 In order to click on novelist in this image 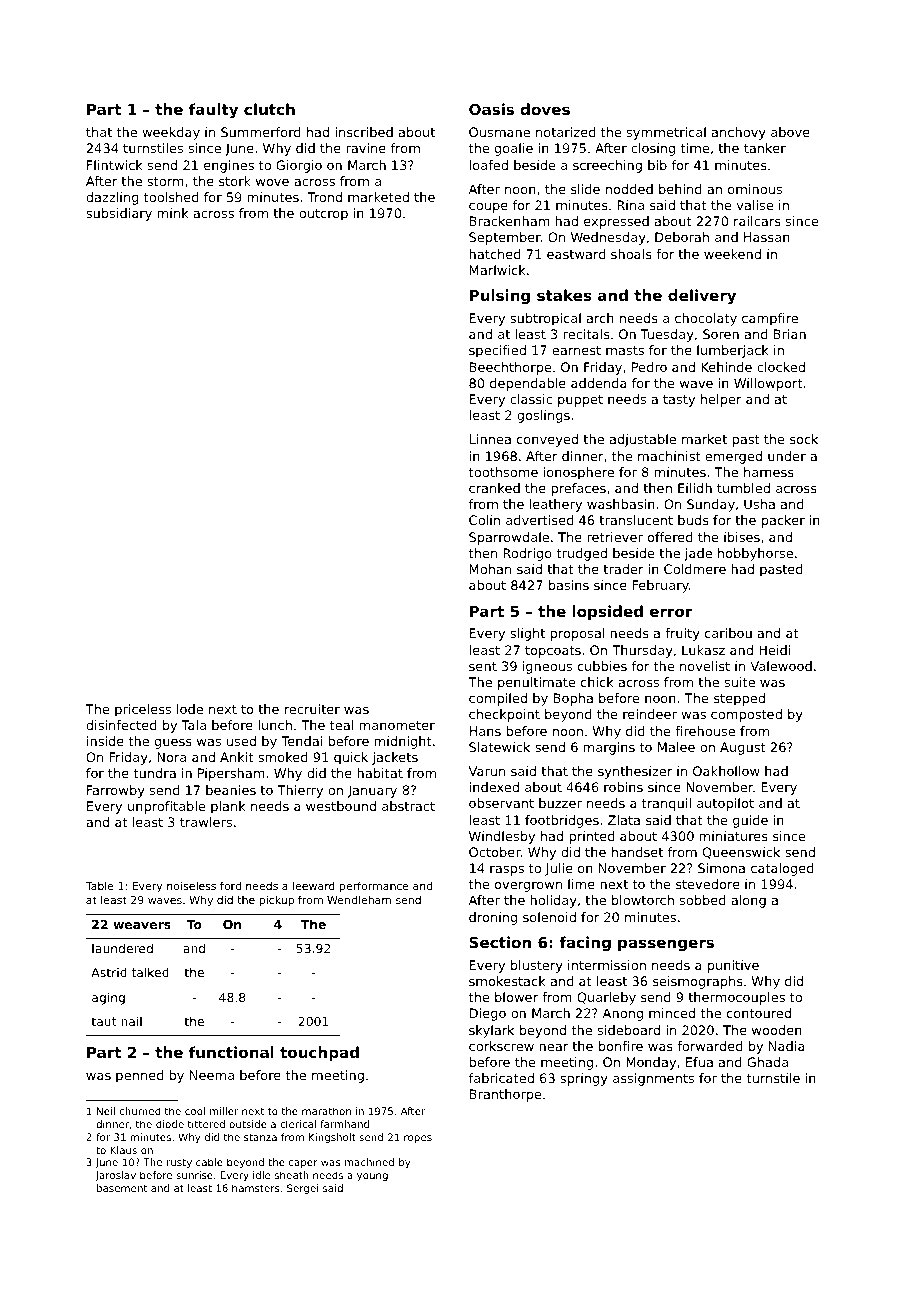, I will do `click(705, 666)`.
